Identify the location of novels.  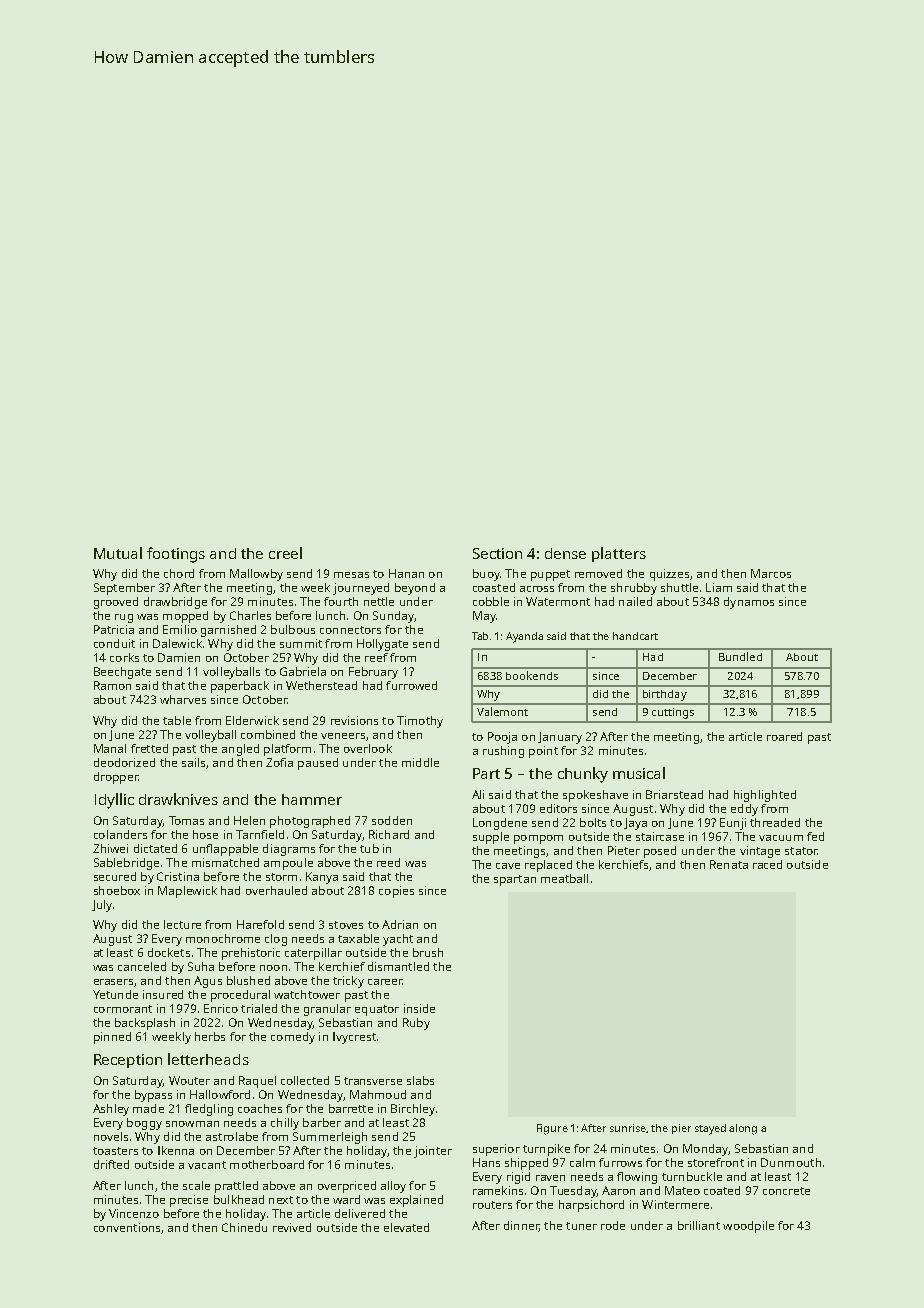
(111, 1136).
